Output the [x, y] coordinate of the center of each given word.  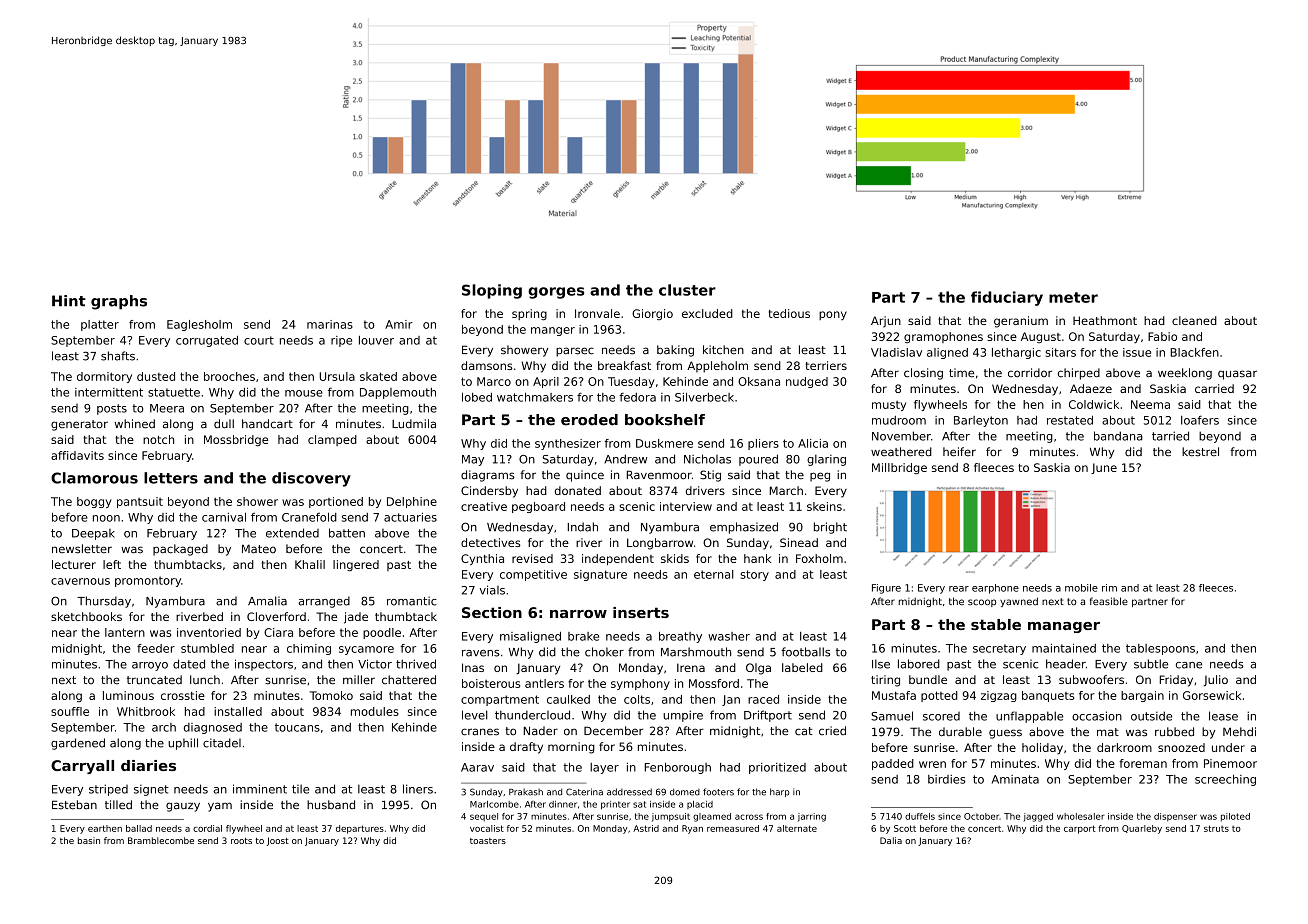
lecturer [74, 564]
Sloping [492, 291]
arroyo [150, 666]
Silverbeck [704, 397]
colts [637, 699]
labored [919, 664]
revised [532, 558]
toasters [488, 841]
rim [1109, 588]
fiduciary [1007, 298]
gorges [556, 293]
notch [158, 439]
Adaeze [1091, 388]
